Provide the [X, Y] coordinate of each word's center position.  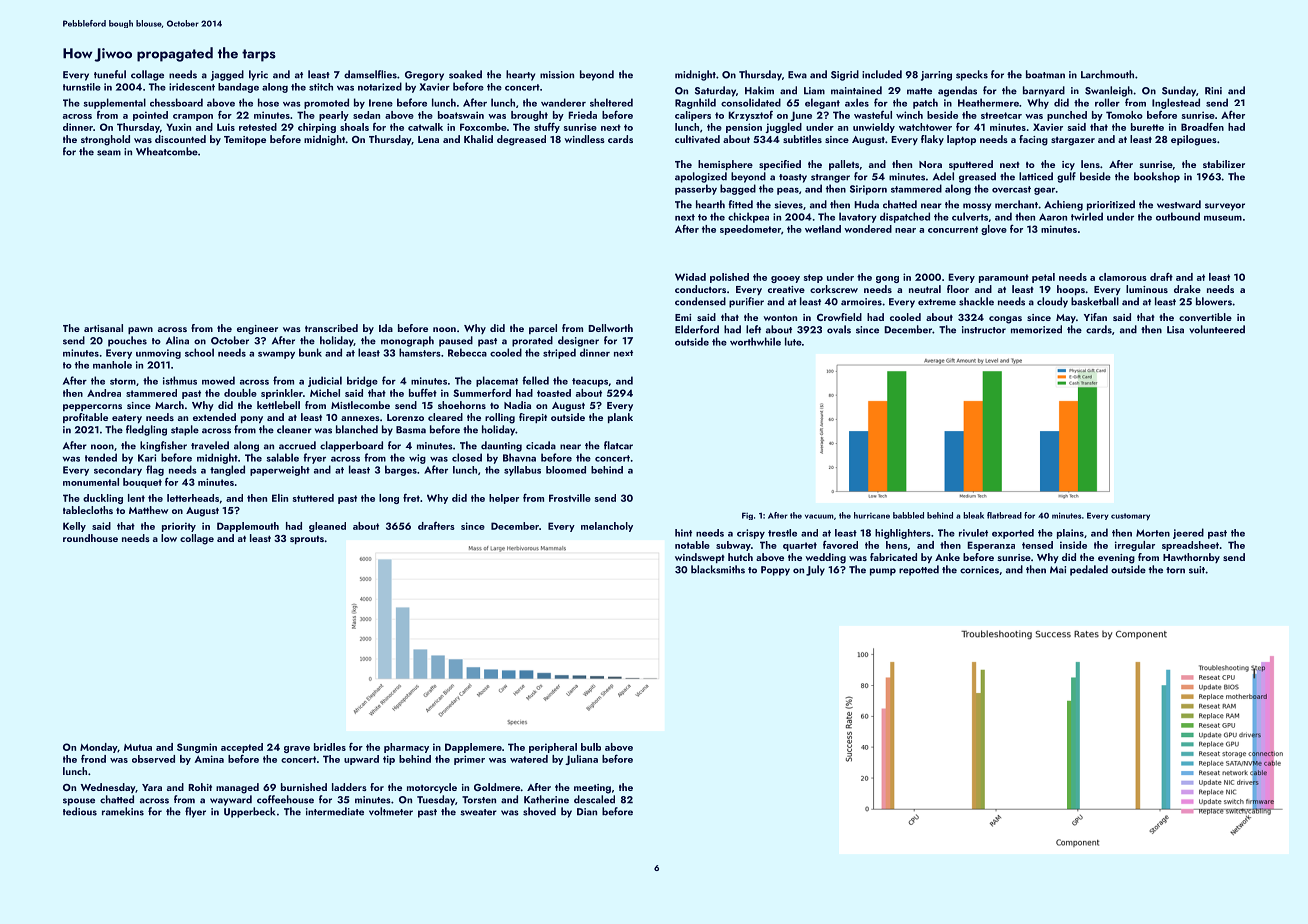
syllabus [522, 471]
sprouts [307, 540]
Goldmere [497, 787]
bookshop [1157, 177]
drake [1187, 289]
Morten [1153, 533]
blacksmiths [718, 569]
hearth [710, 204]
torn [1175, 570]
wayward [231, 800]
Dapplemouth [248, 527]
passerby [696, 189]
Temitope [245, 140]
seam [109, 153]
